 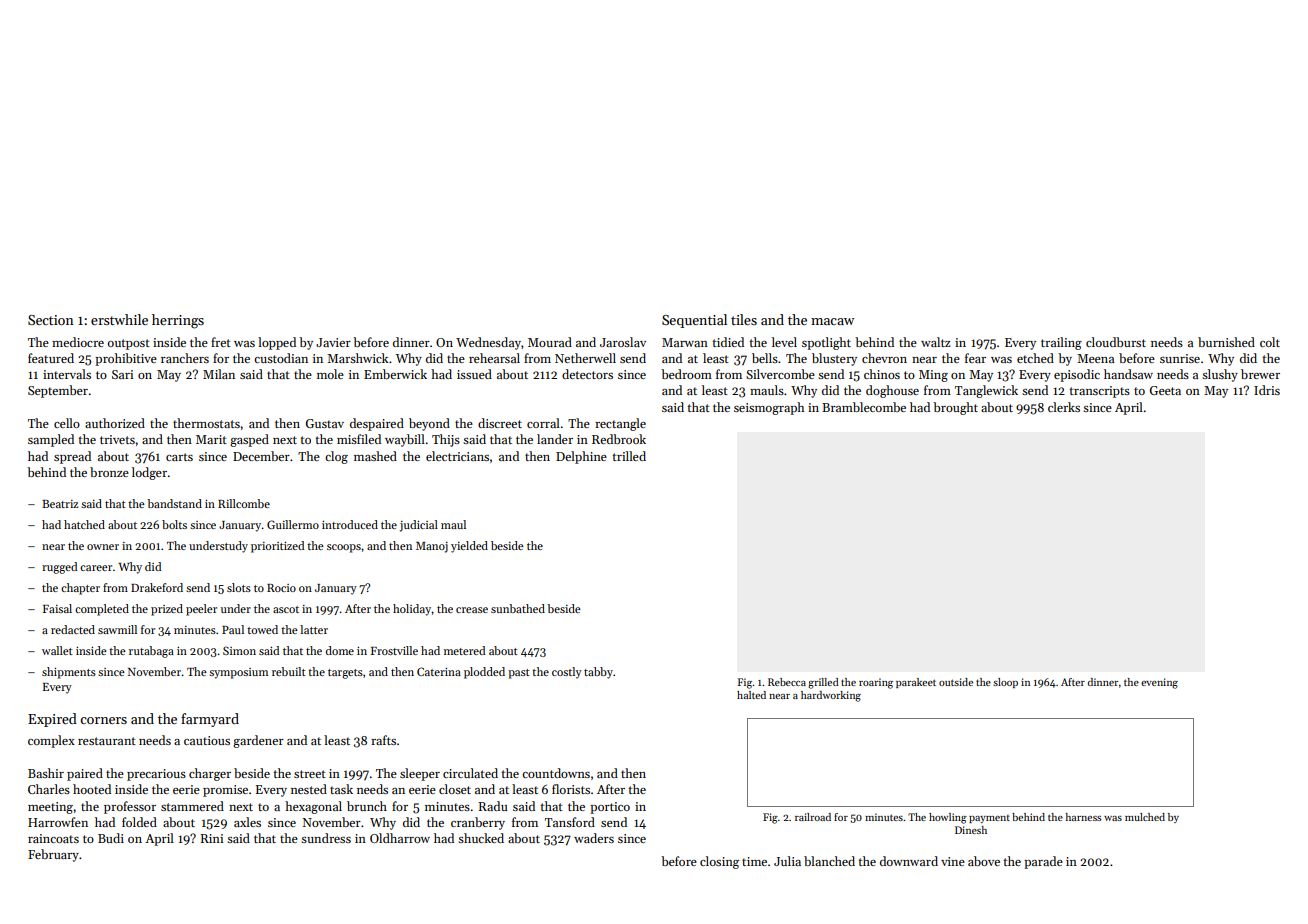 What do you see at coordinates (326, 838) in the document?
I see `sundress` at bounding box center [326, 838].
